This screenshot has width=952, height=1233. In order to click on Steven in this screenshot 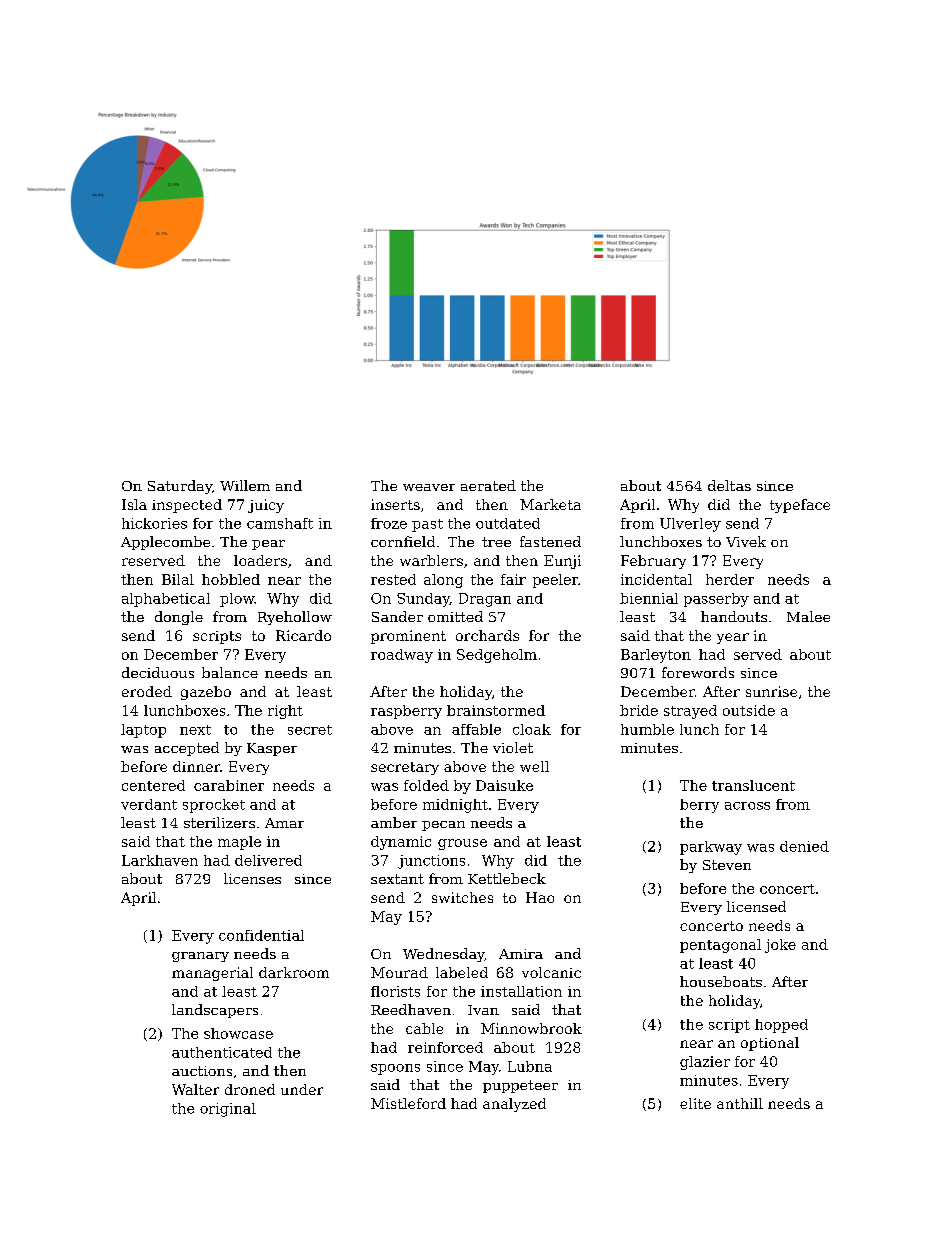, I will do `click(727, 865)`.
